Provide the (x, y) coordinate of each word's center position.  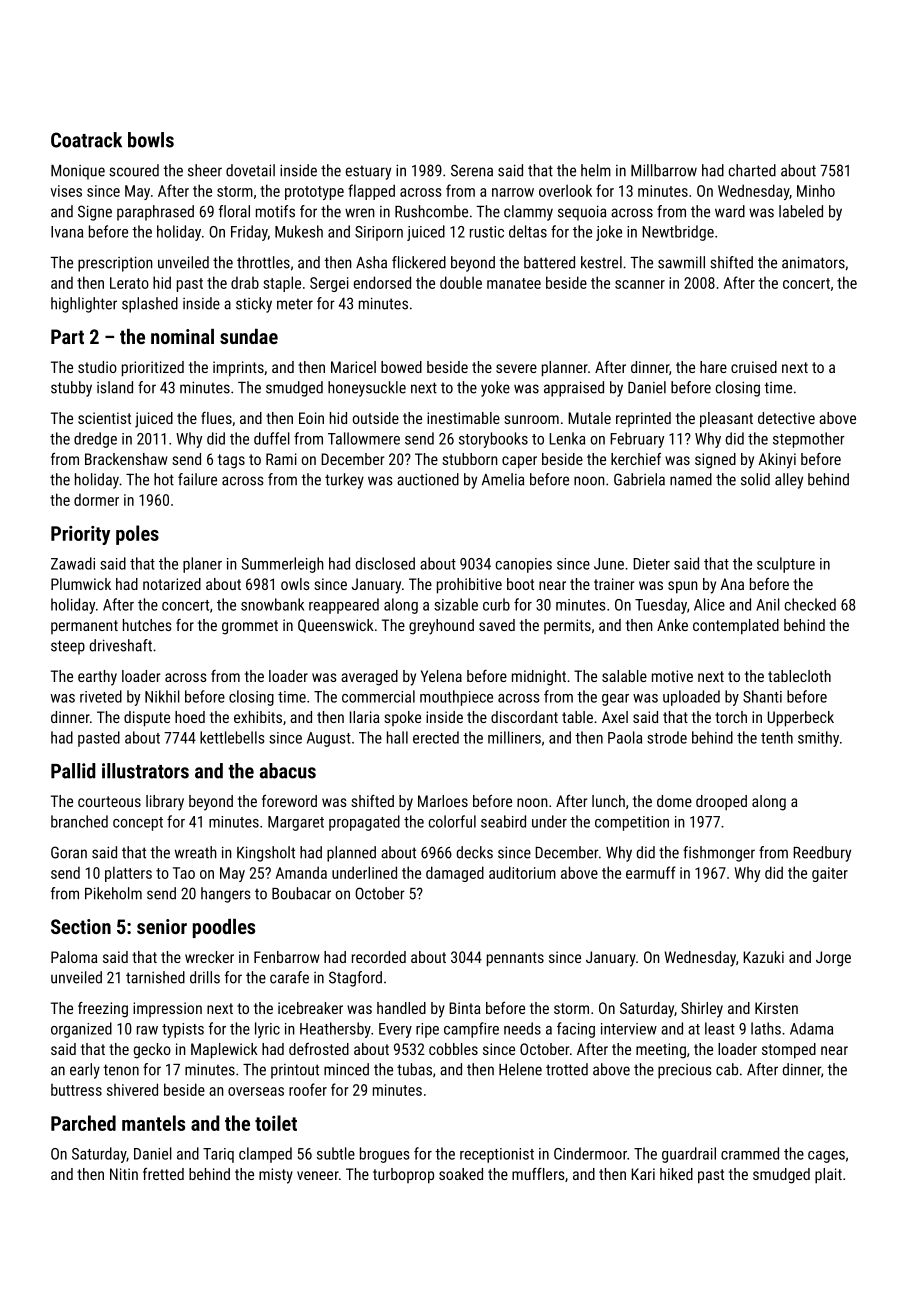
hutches (147, 625)
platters (128, 874)
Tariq (218, 1155)
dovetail (250, 170)
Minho (816, 190)
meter (295, 304)
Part (67, 336)
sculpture (786, 565)
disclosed (385, 563)
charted (752, 170)
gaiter (830, 874)
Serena (472, 170)
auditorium (522, 872)
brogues (385, 1155)
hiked (676, 1174)
